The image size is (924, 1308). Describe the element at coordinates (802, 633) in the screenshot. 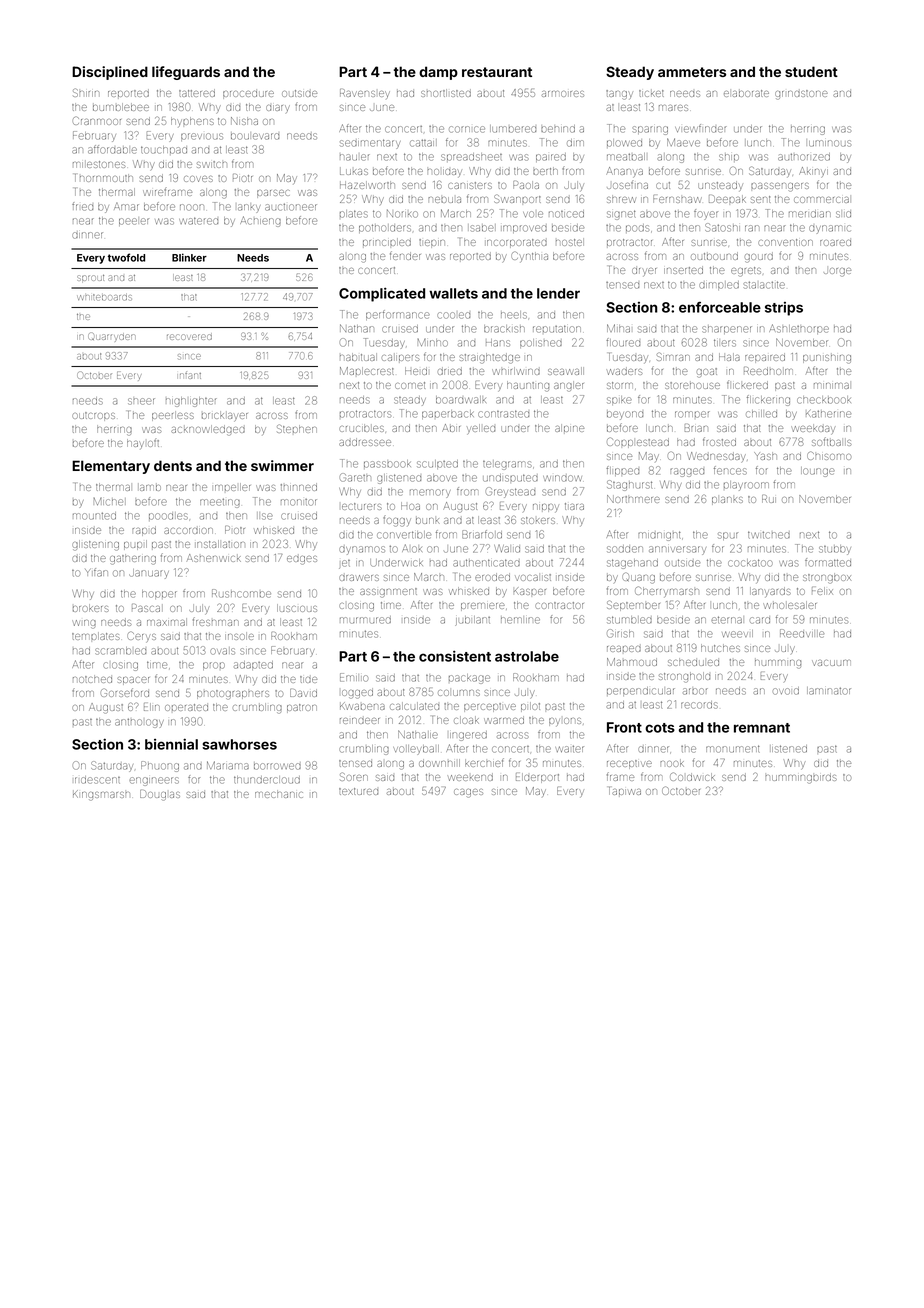

I see `Reedville` at that location.
